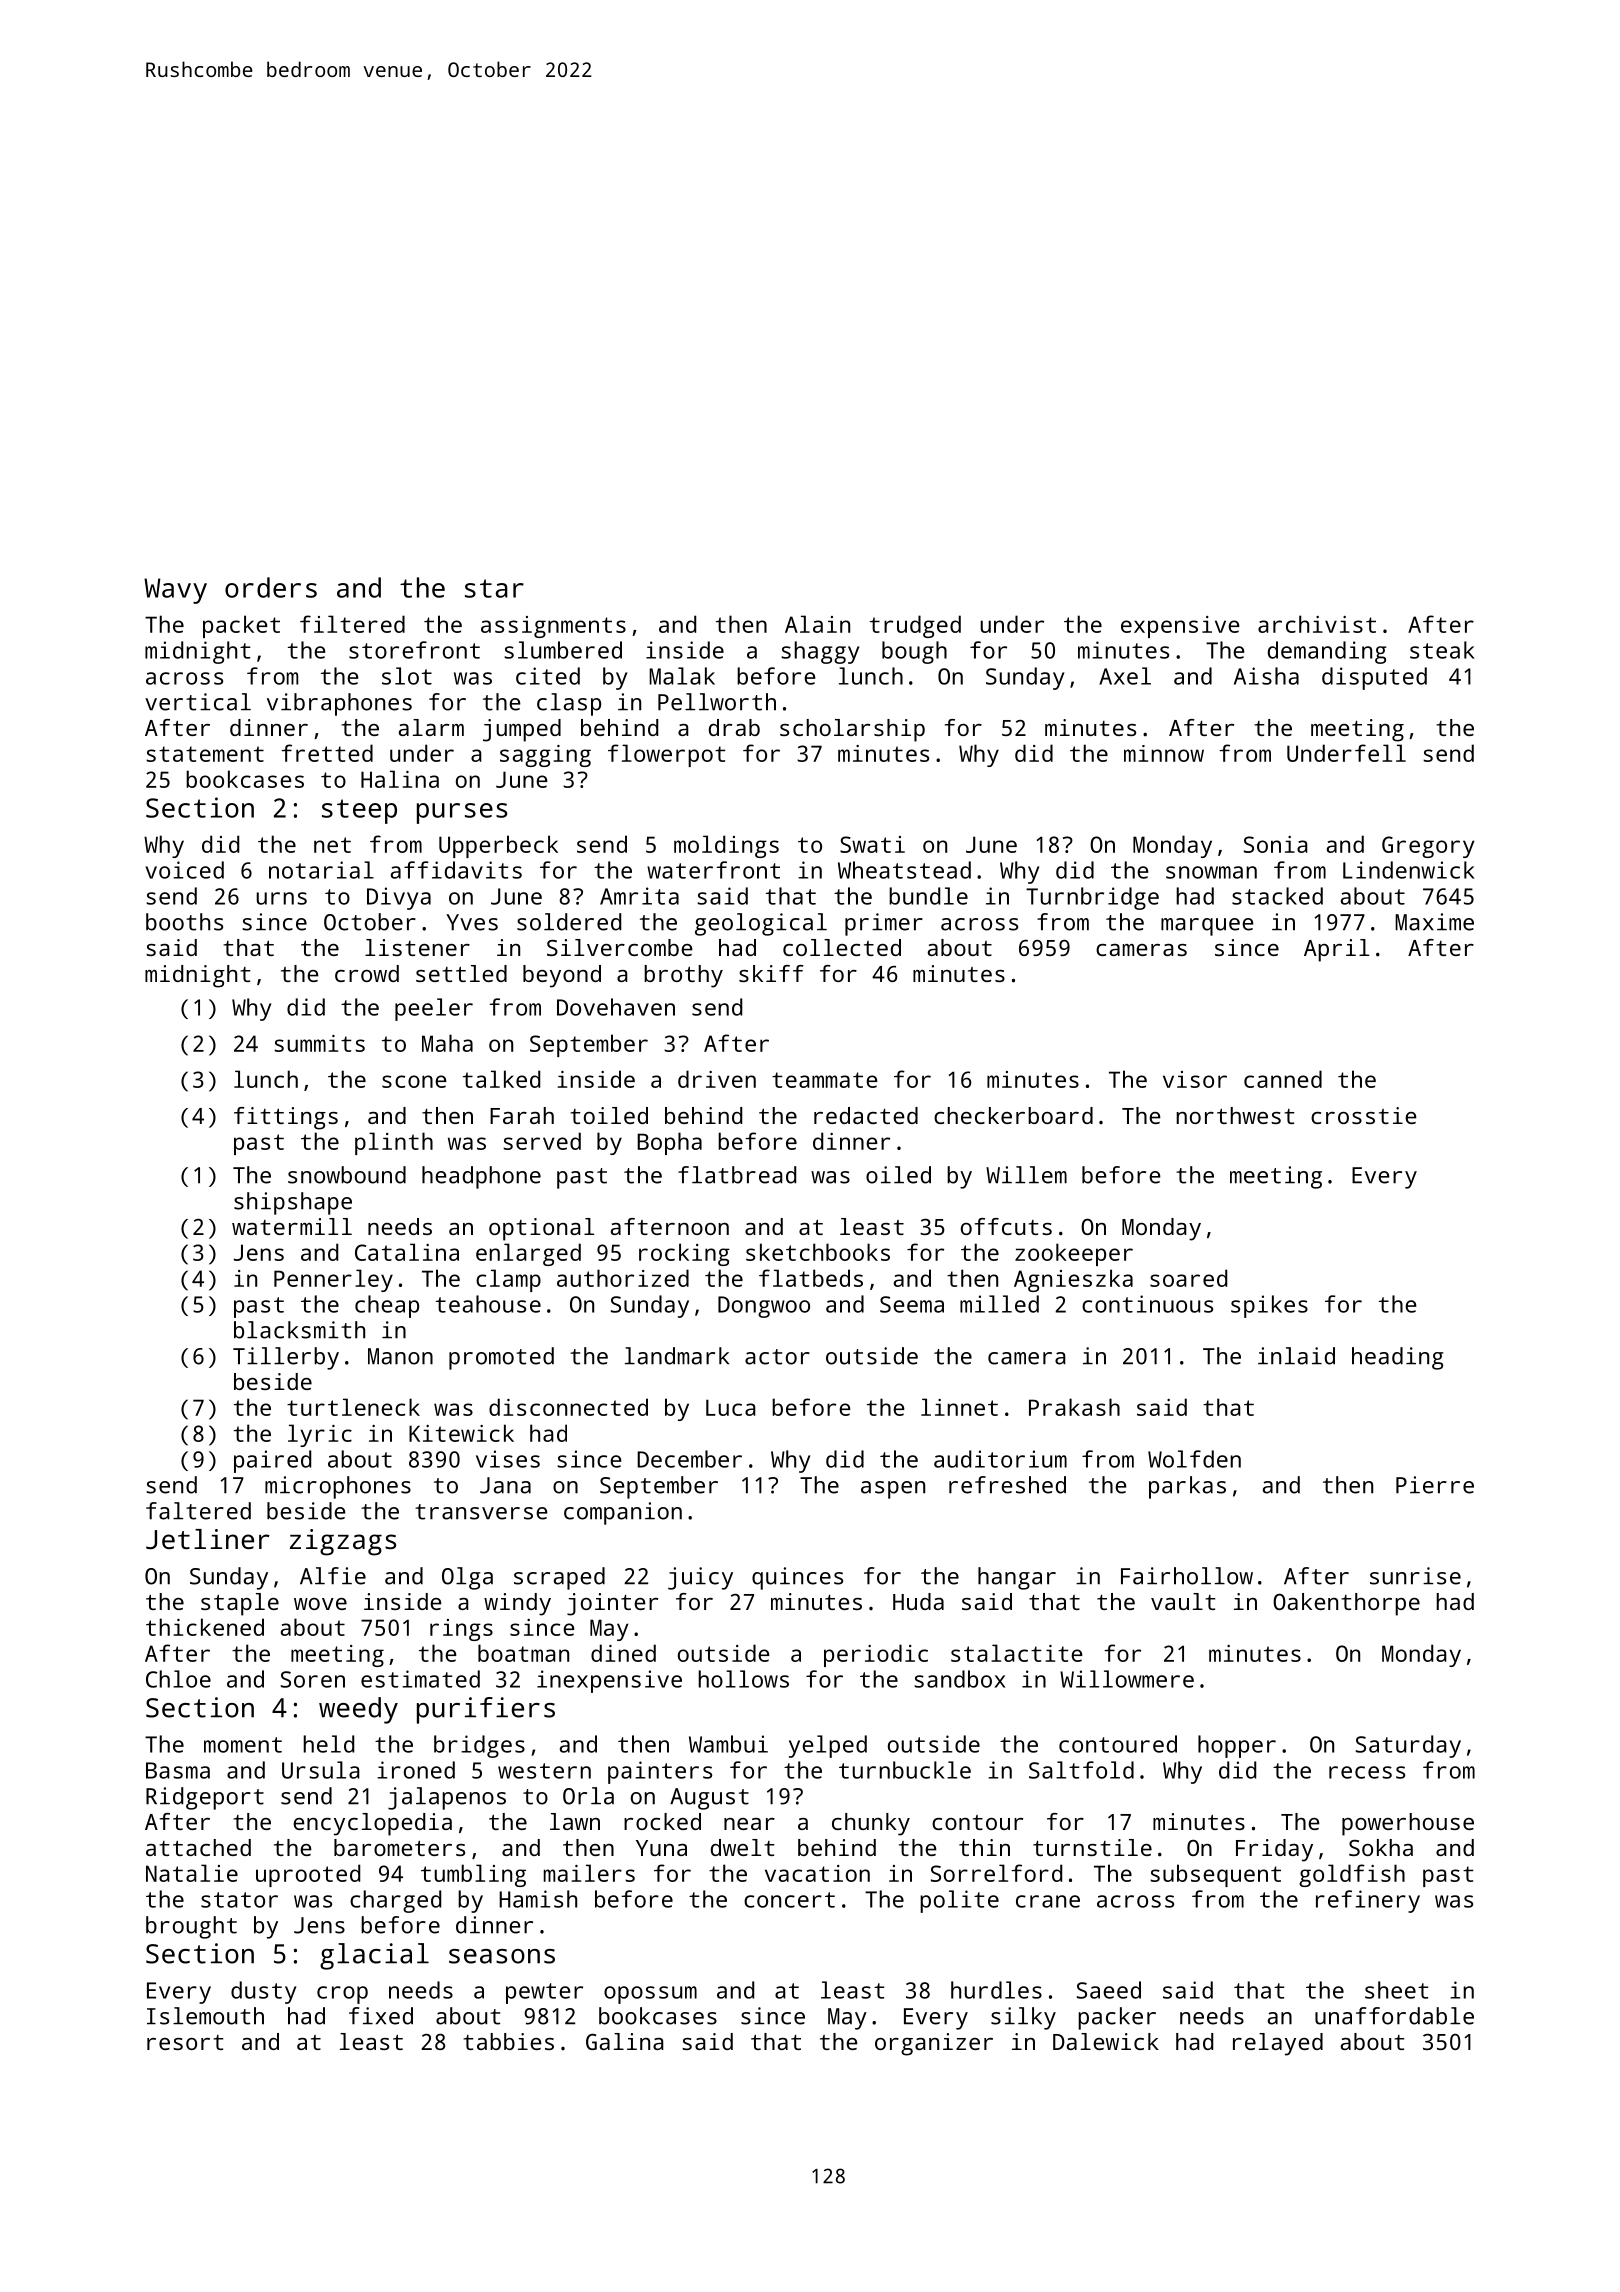  What do you see at coordinates (1266, 676) in the screenshot?
I see `Aisha` at bounding box center [1266, 676].
